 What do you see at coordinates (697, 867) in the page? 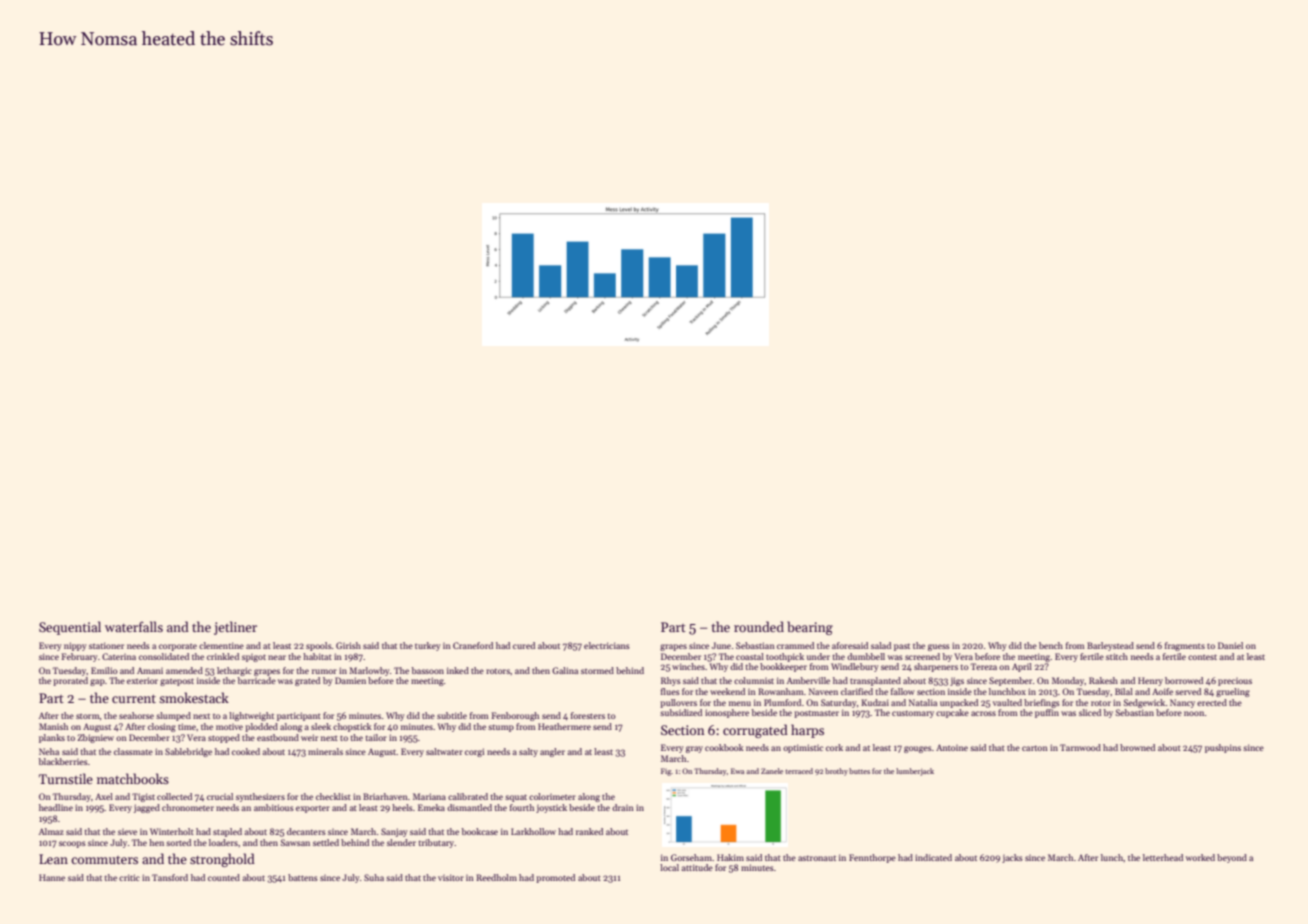
I see `attitude` at bounding box center [697, 867].
